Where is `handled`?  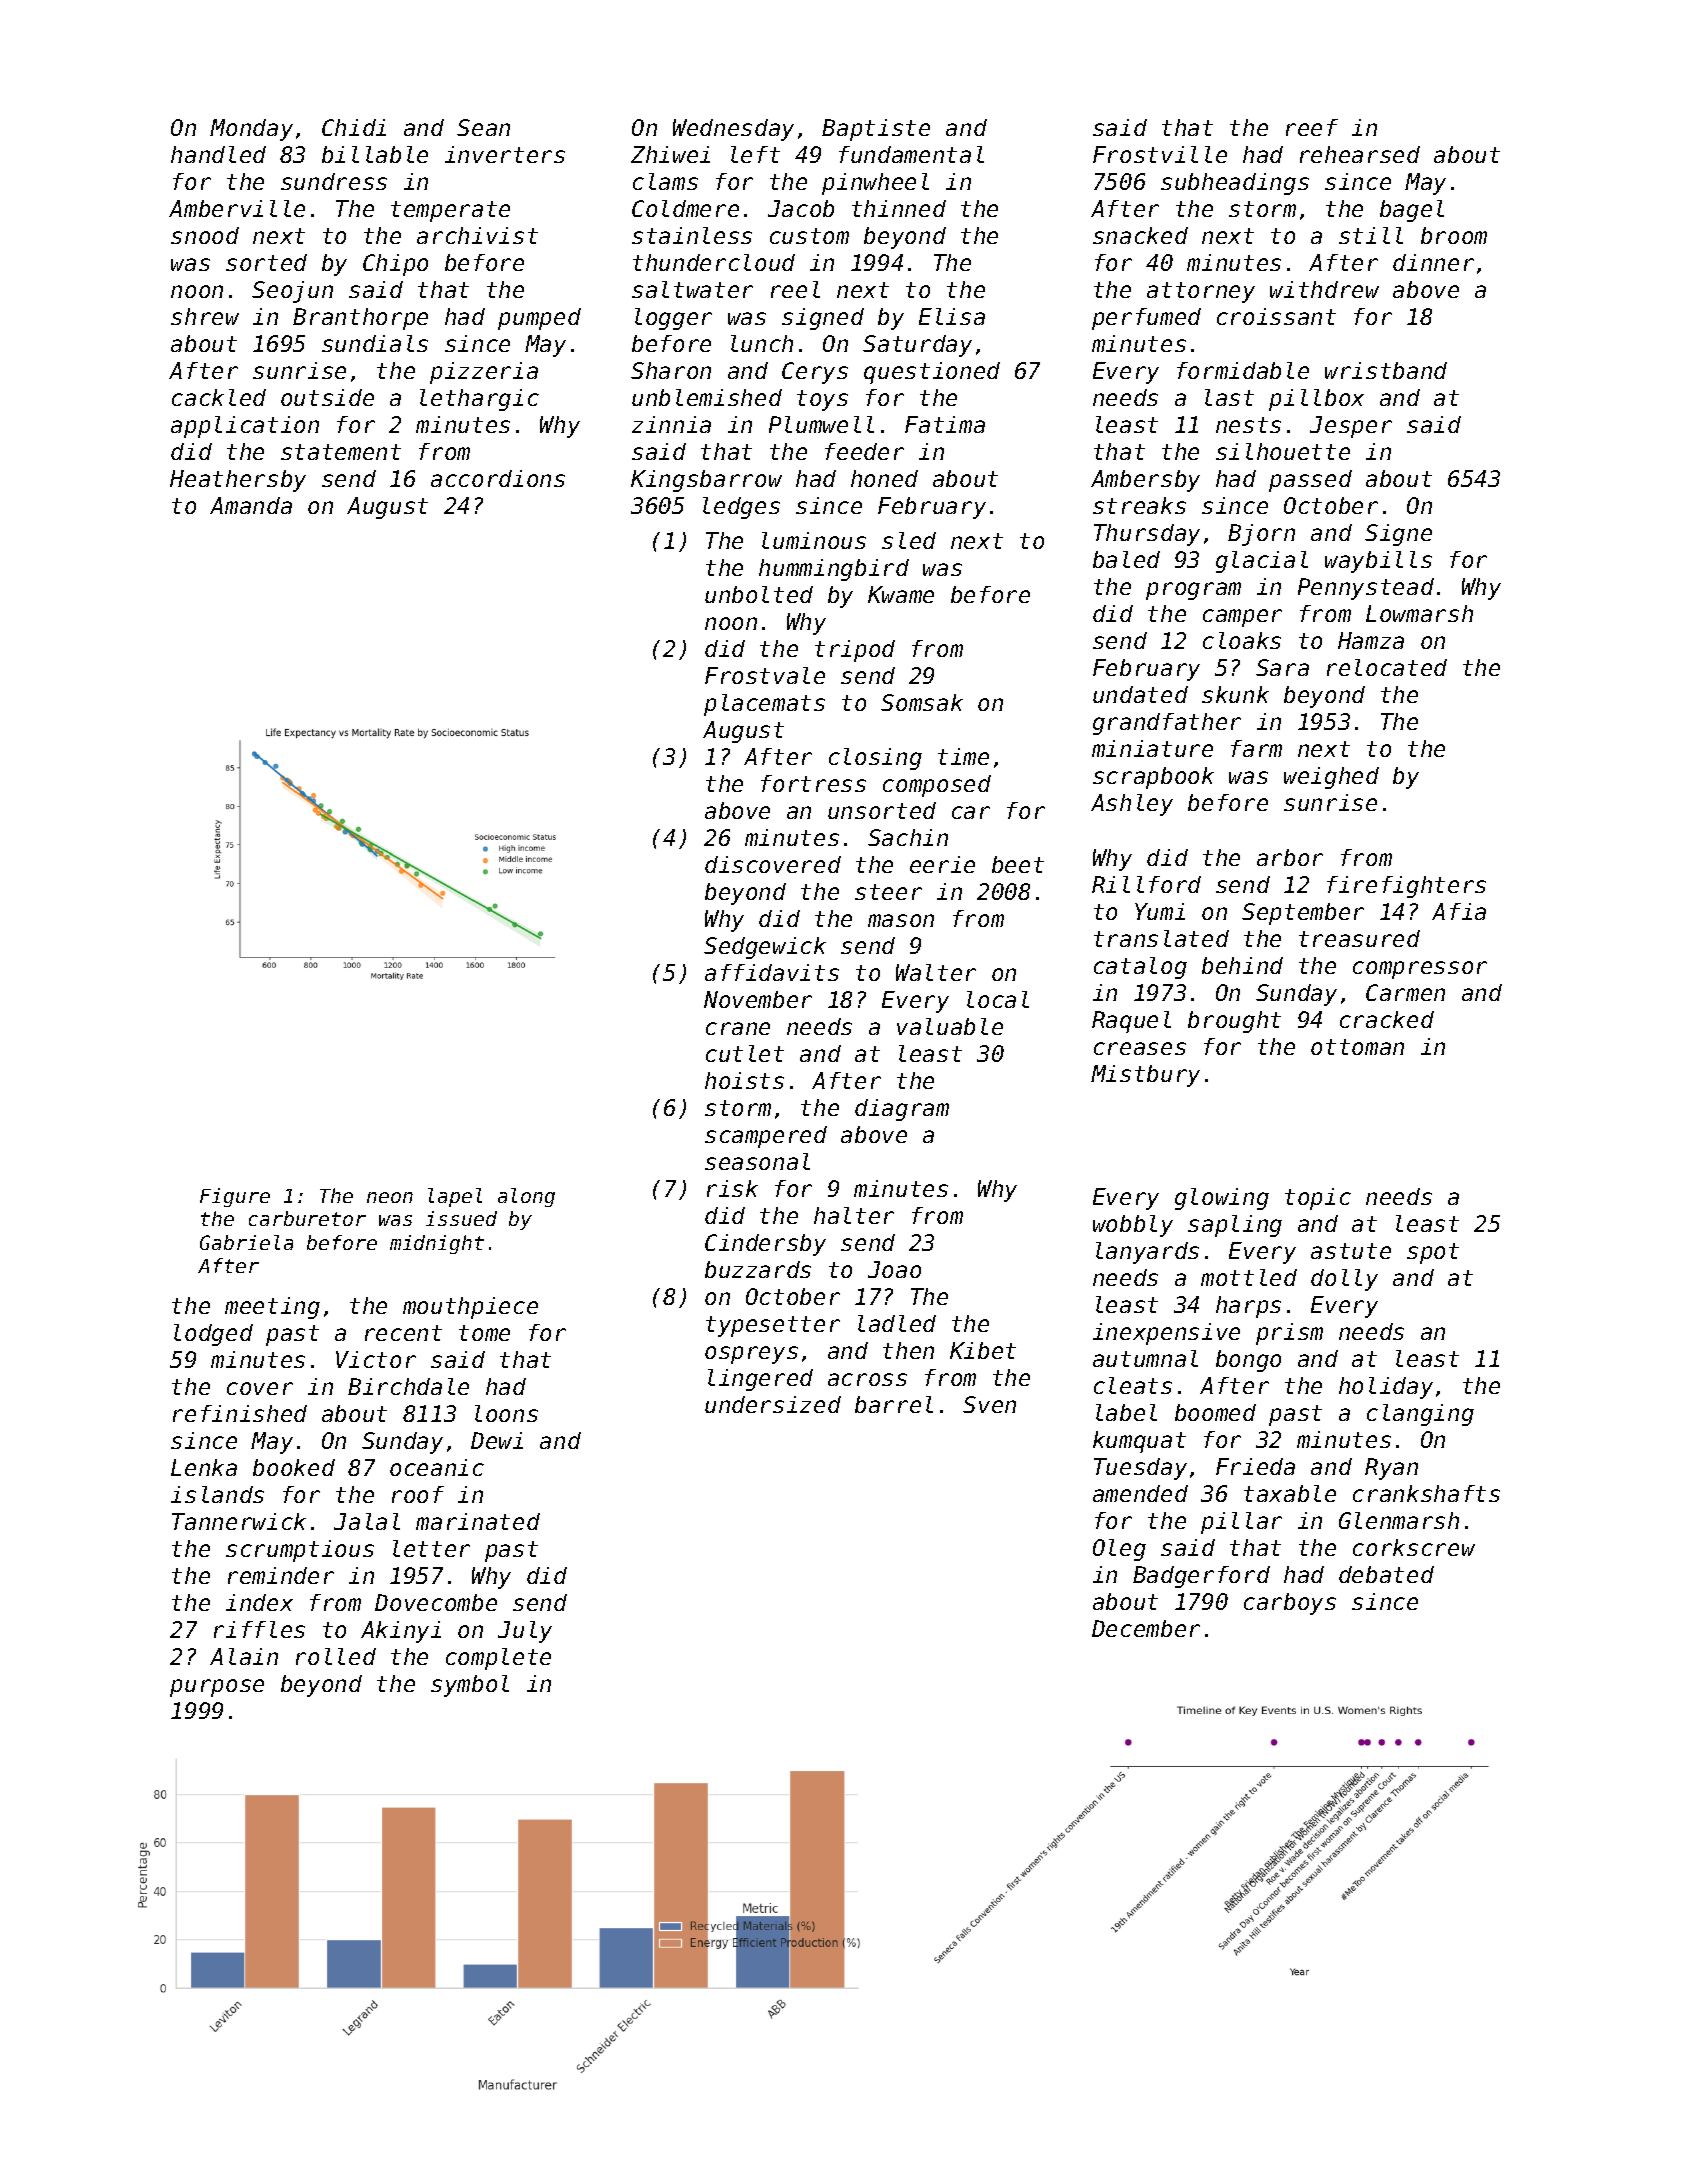 handled is located at coordinates (218, 154).
